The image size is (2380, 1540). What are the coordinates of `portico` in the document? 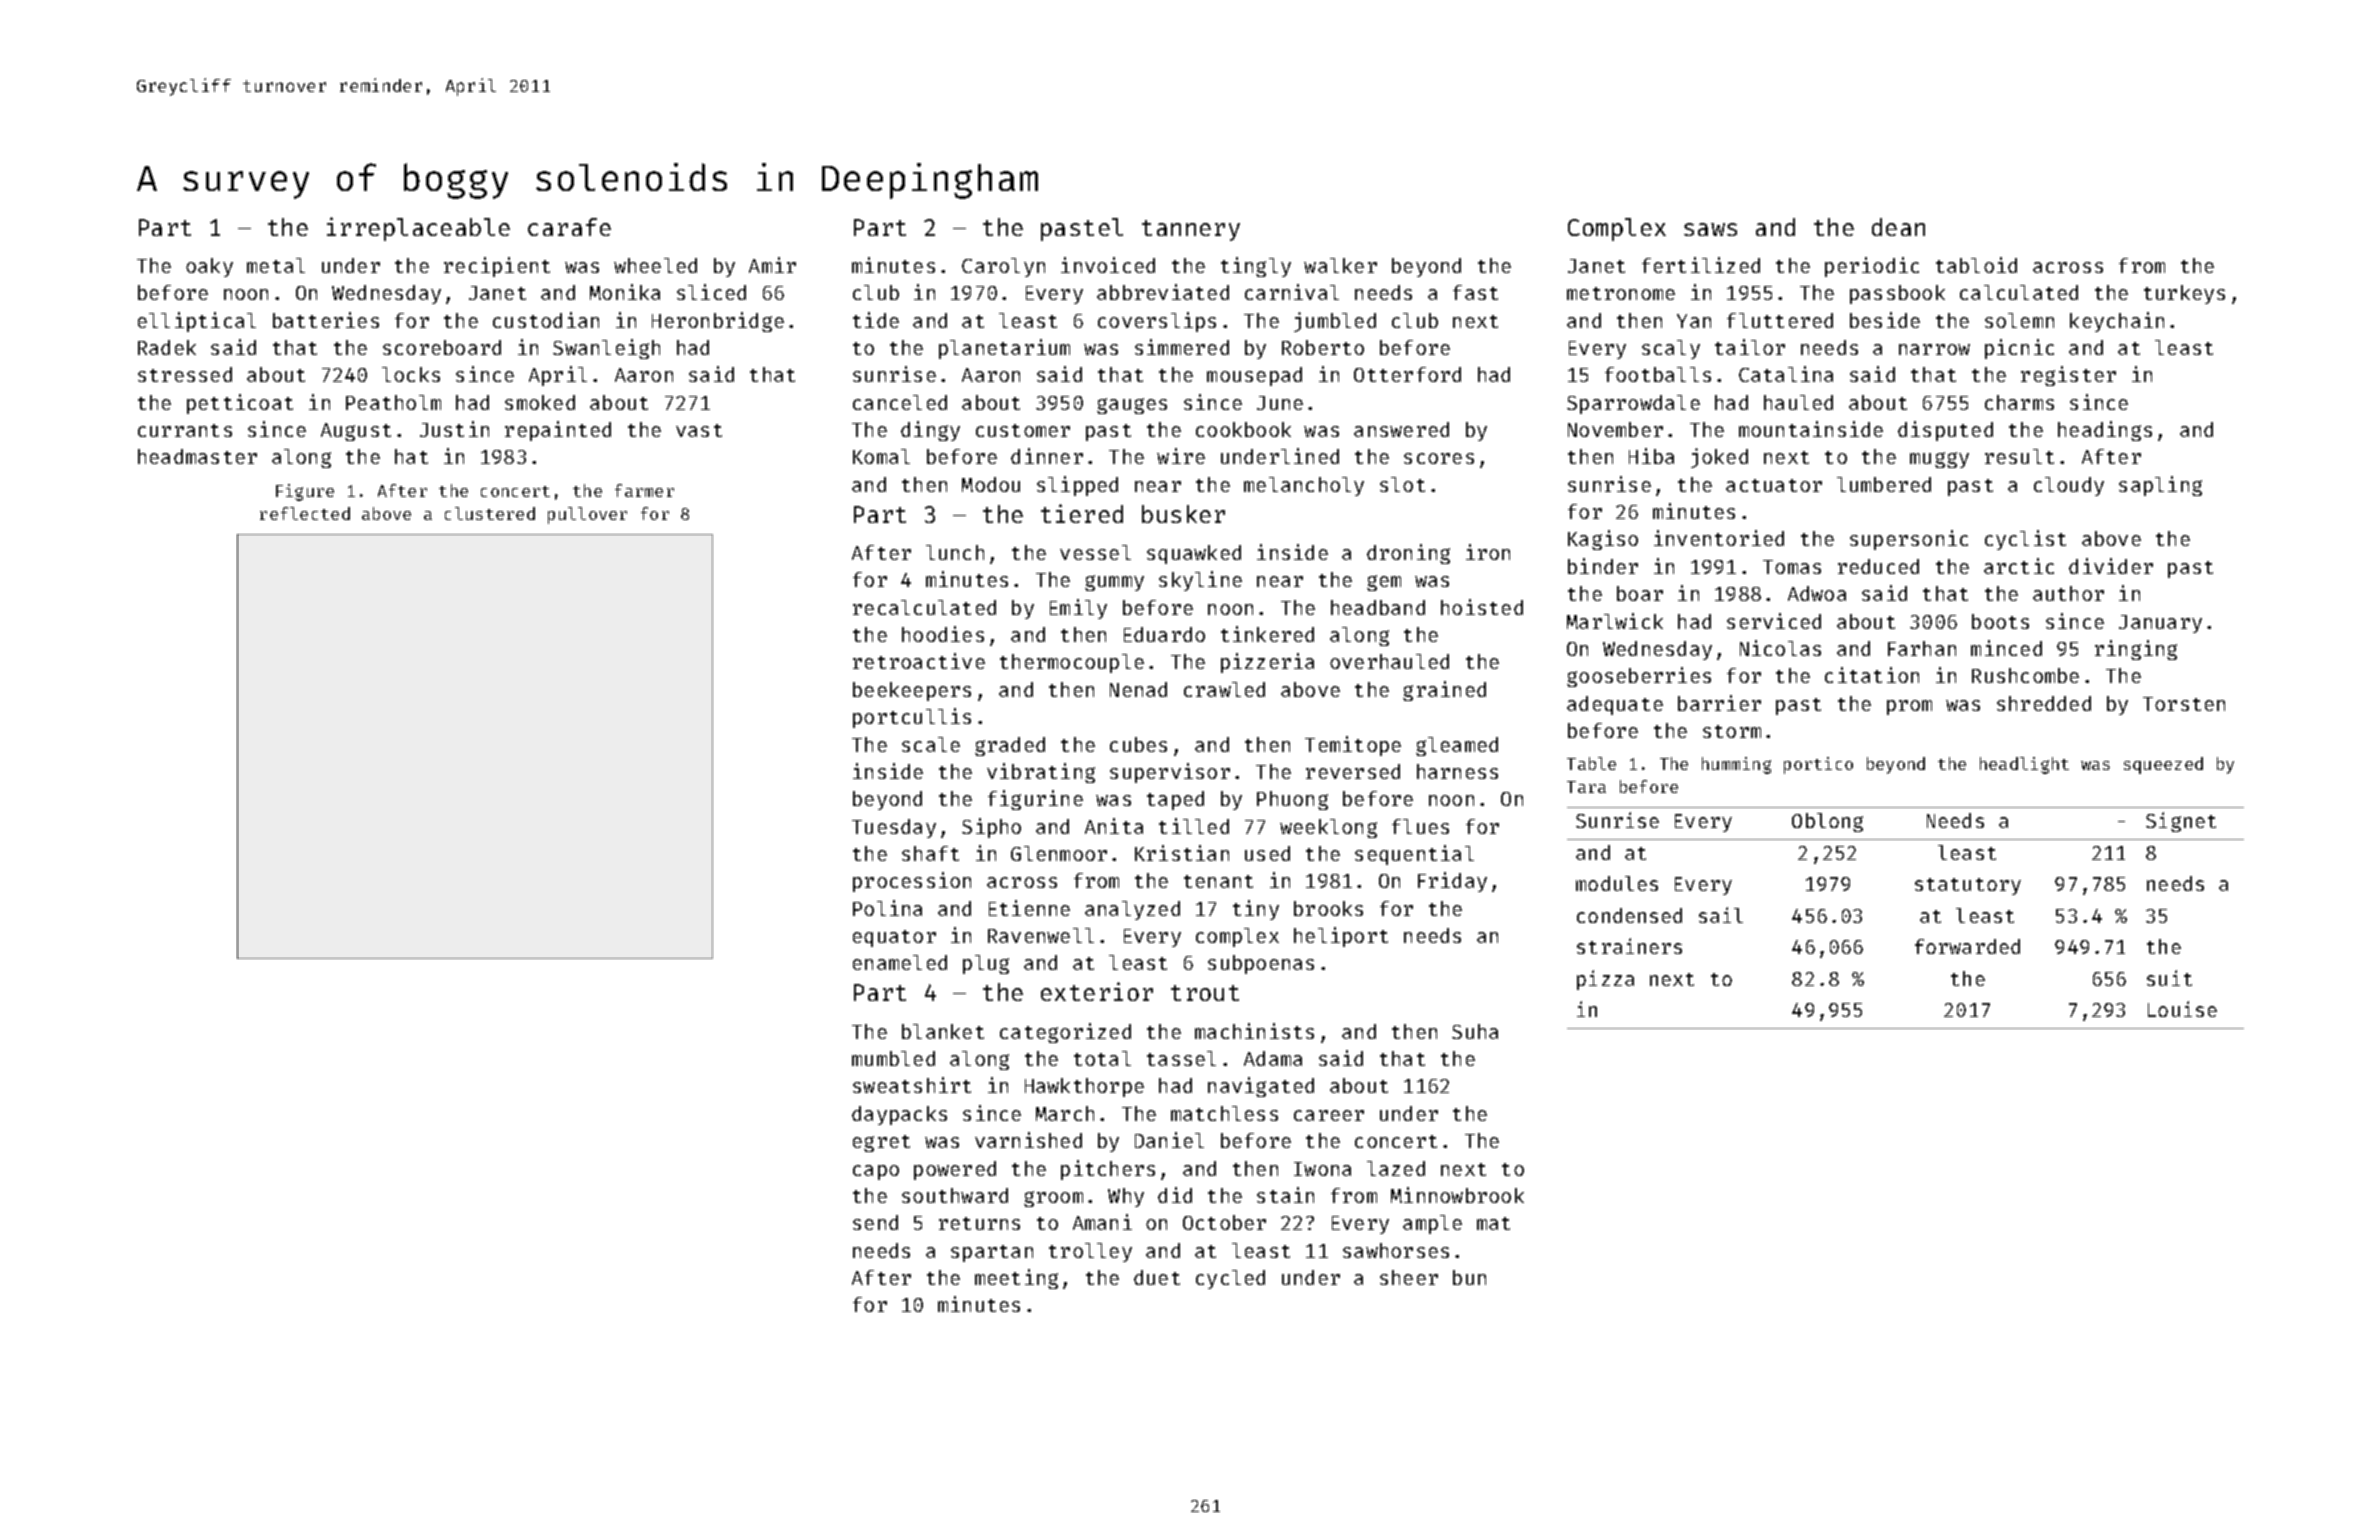 It's located at (1818, 765).
